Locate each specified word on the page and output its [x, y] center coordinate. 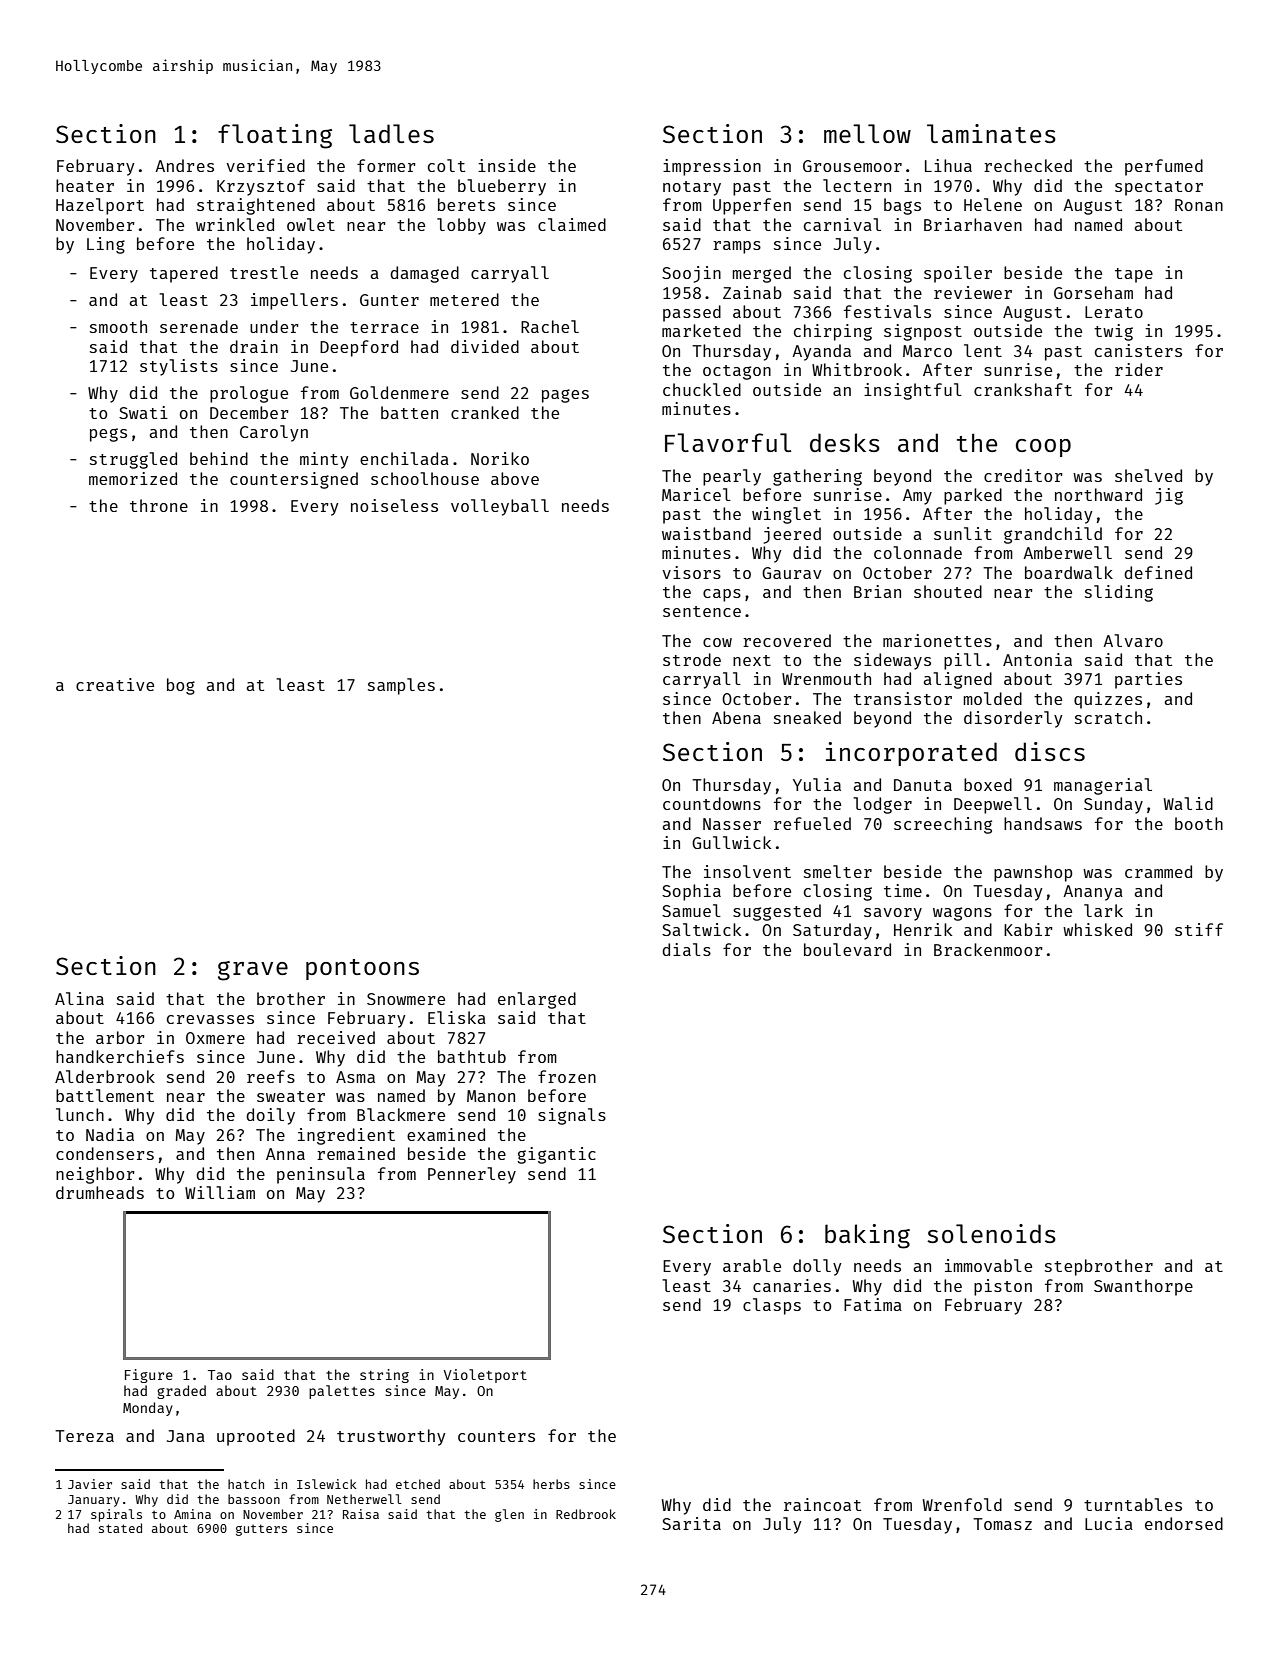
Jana [186, 1436]
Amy [917, 497]
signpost [923, 332]
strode [692, 659]
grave [253, 971]
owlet [311, 224]
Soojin [691, 274]
